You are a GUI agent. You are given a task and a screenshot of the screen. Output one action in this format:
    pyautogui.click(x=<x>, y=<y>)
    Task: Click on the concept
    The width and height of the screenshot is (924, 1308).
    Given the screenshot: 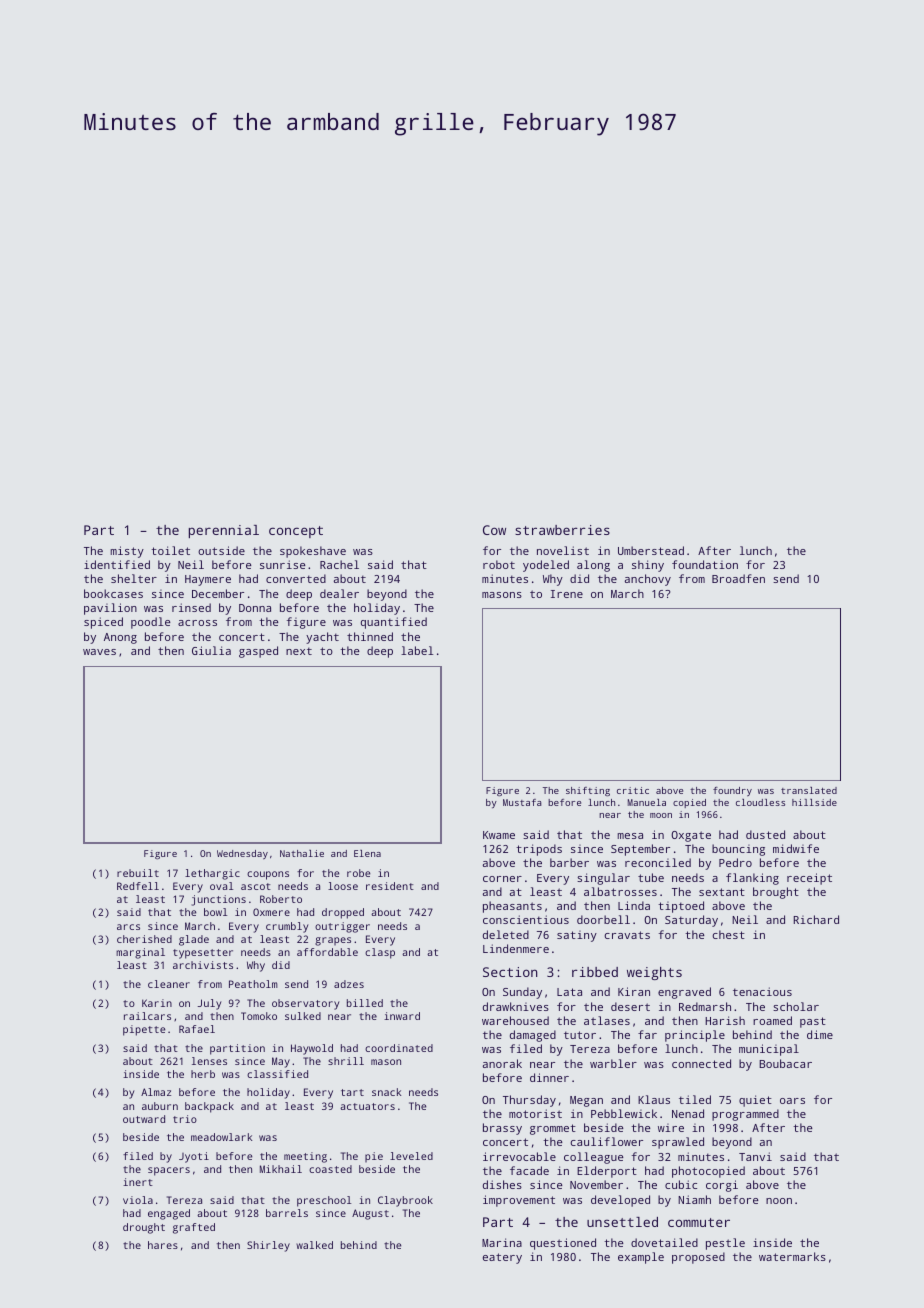 What is the action you would take?
    pyautogui.click(x=296, y=532)
